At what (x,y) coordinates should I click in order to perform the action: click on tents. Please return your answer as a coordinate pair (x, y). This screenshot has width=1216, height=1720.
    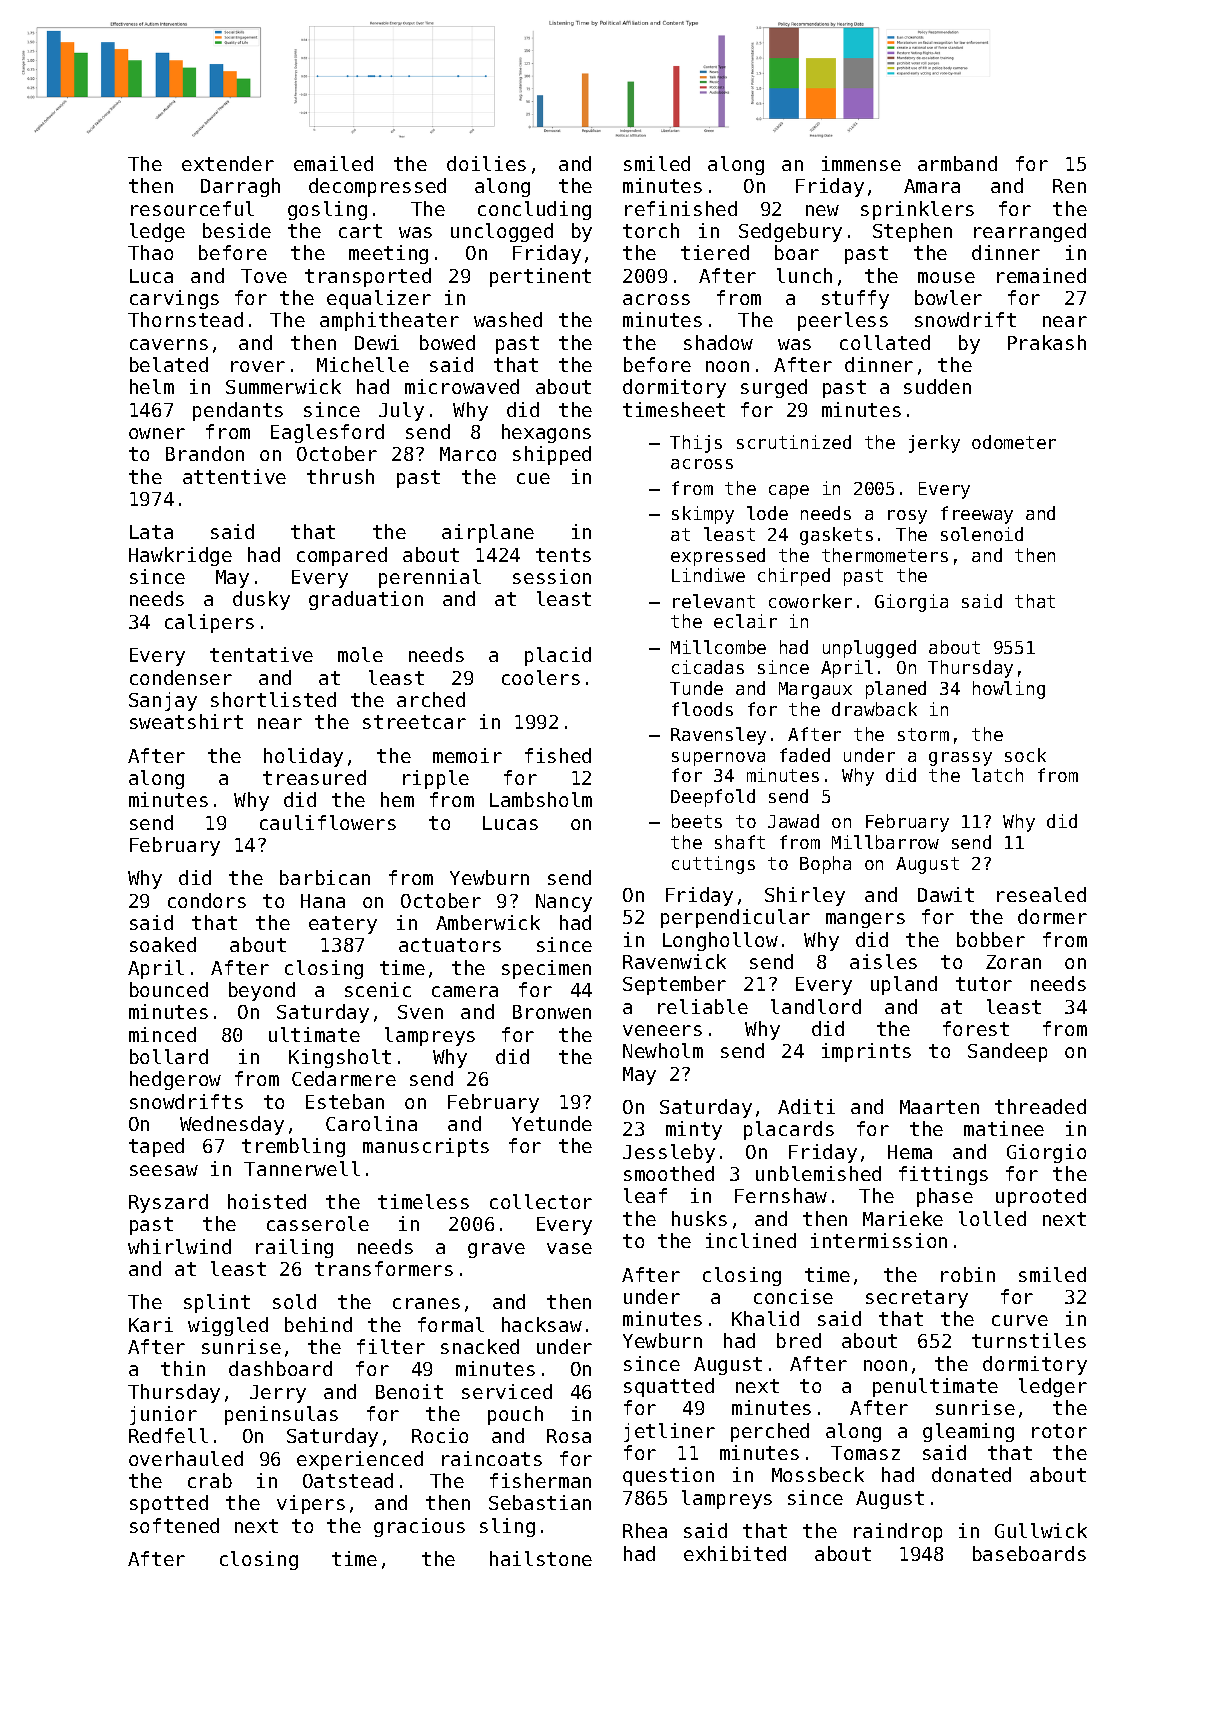
    Looking at the image, I should click on (563, 555).
